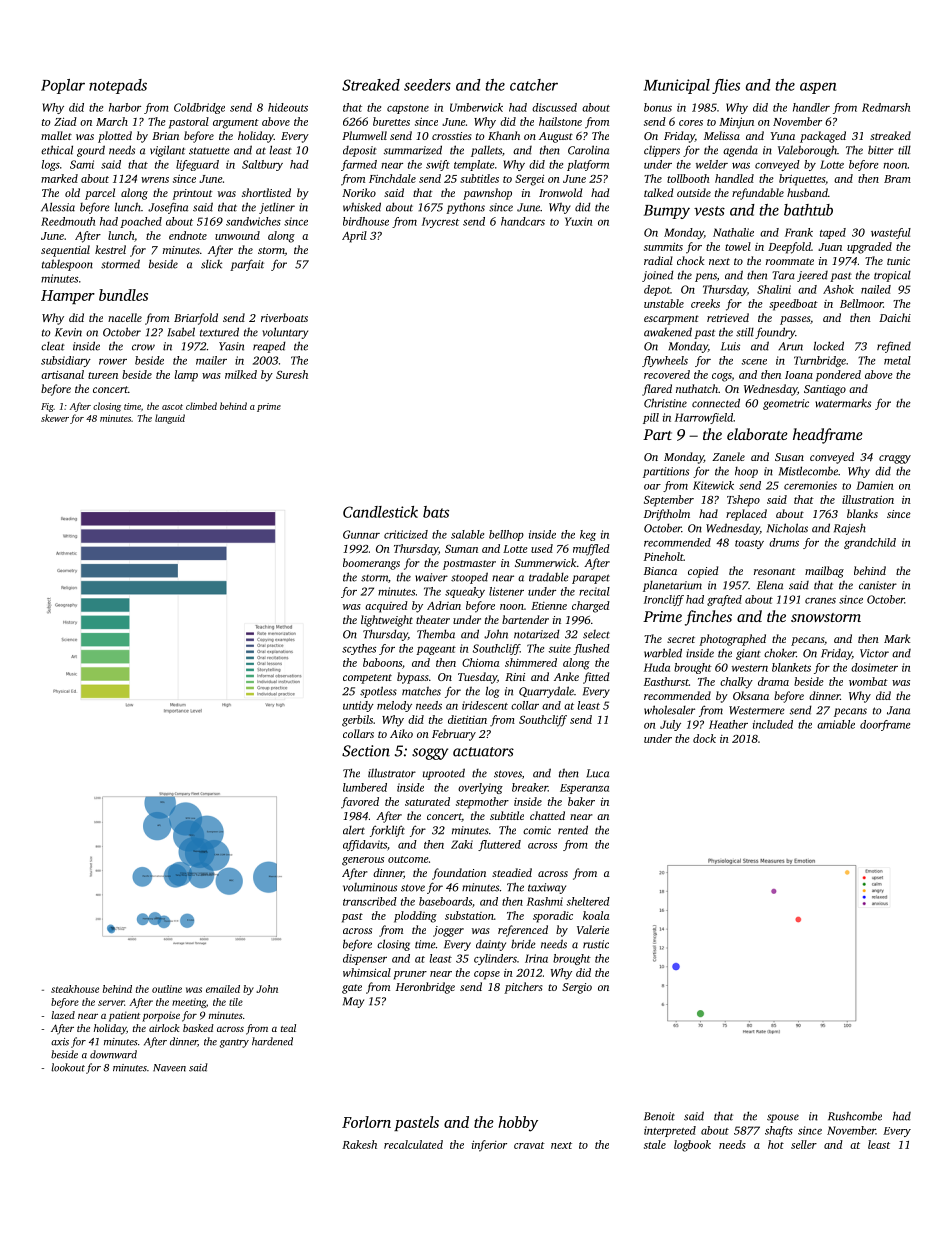 The image size is (952, 1233). Describe the element at coordinates (284, 317) in the document. I see `riverboats` at that location.
